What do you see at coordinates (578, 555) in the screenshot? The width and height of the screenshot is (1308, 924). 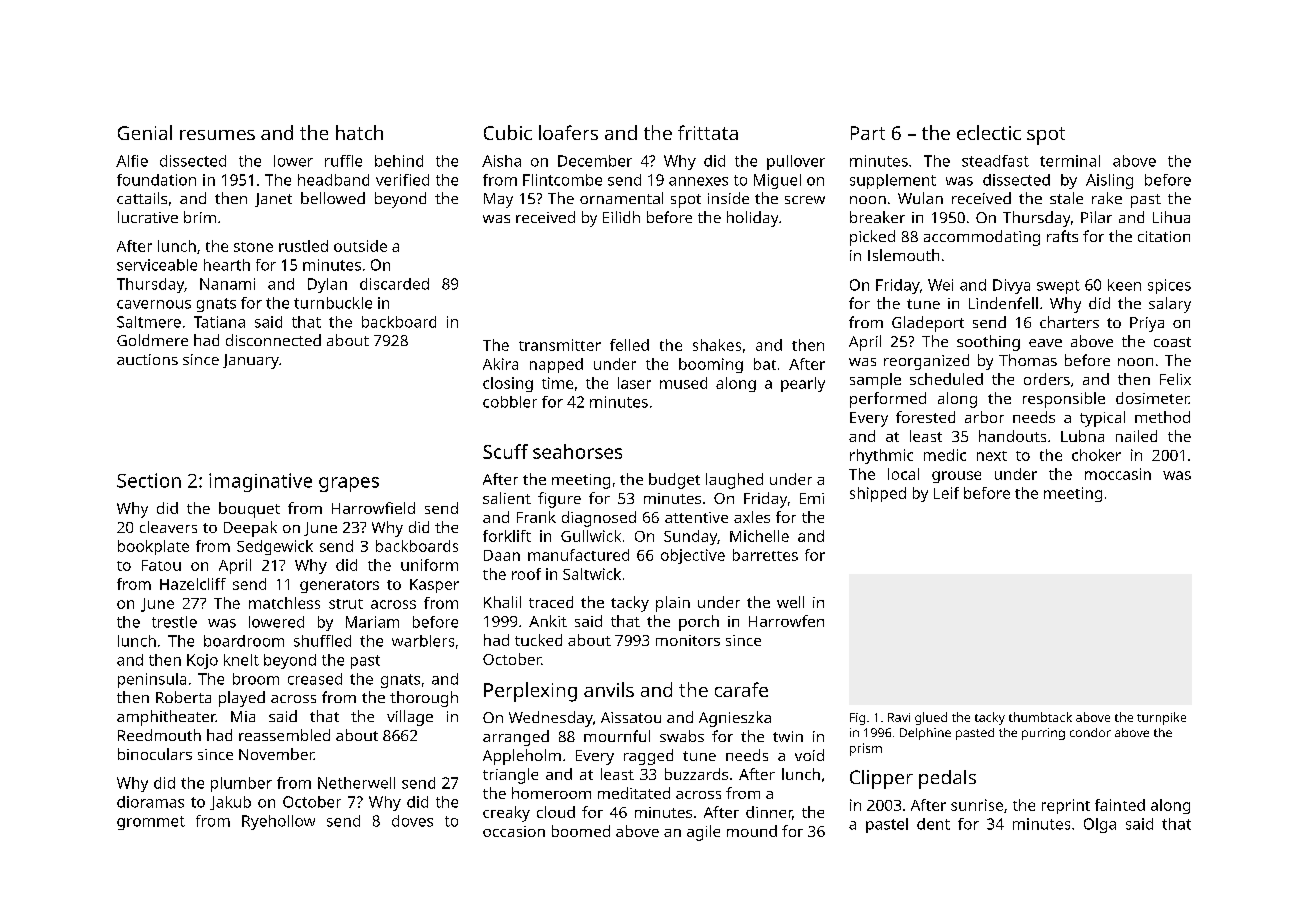 I see `manufactured` at bounding box center [578, 555].
